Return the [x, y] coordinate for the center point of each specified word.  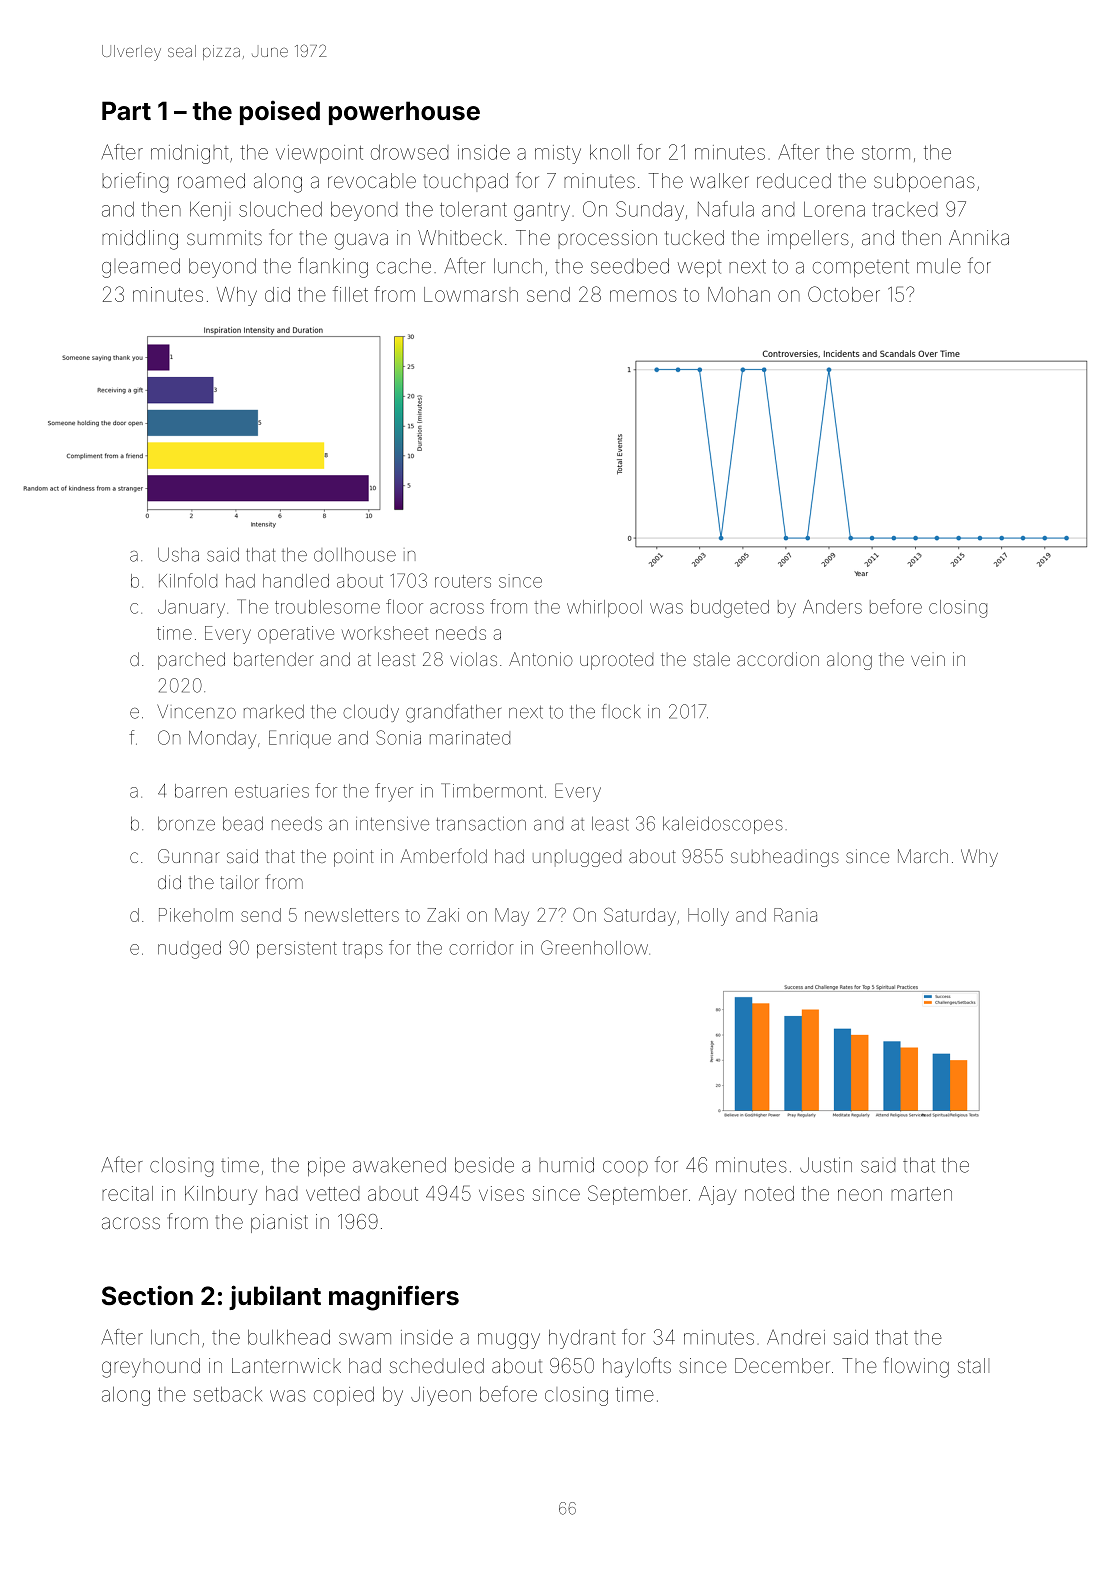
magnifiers [394, 1298]
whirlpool [604, 608]
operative [296, 634]
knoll [609, 152]
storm [886, 153]
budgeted [730, 609]
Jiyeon [441, 1396]
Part [126, 111]
